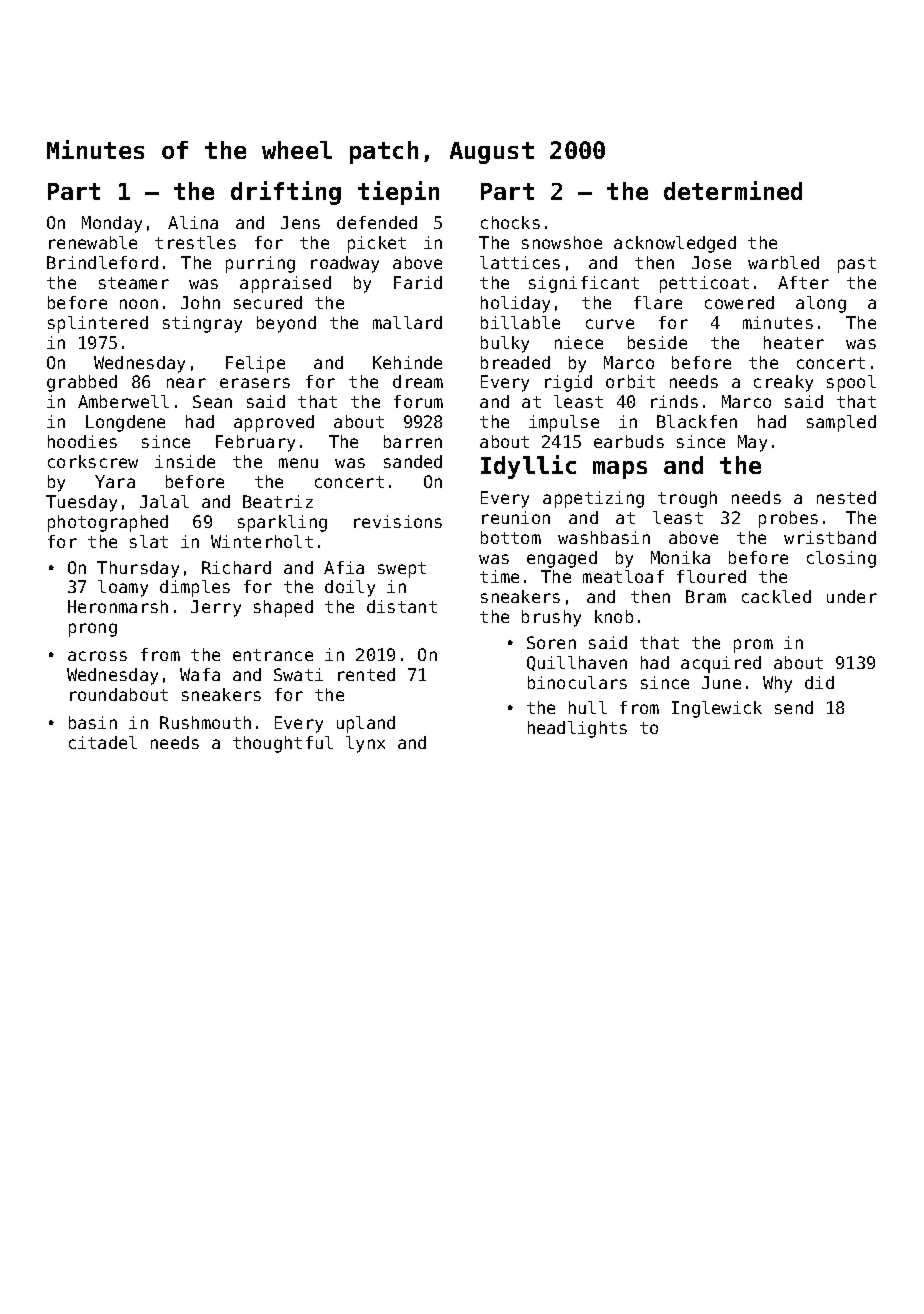 This document has width=924, height=1314. What do you see at coordinates (413, 461) in the document?
I see `sanded` at bounding box center [413, 461].
